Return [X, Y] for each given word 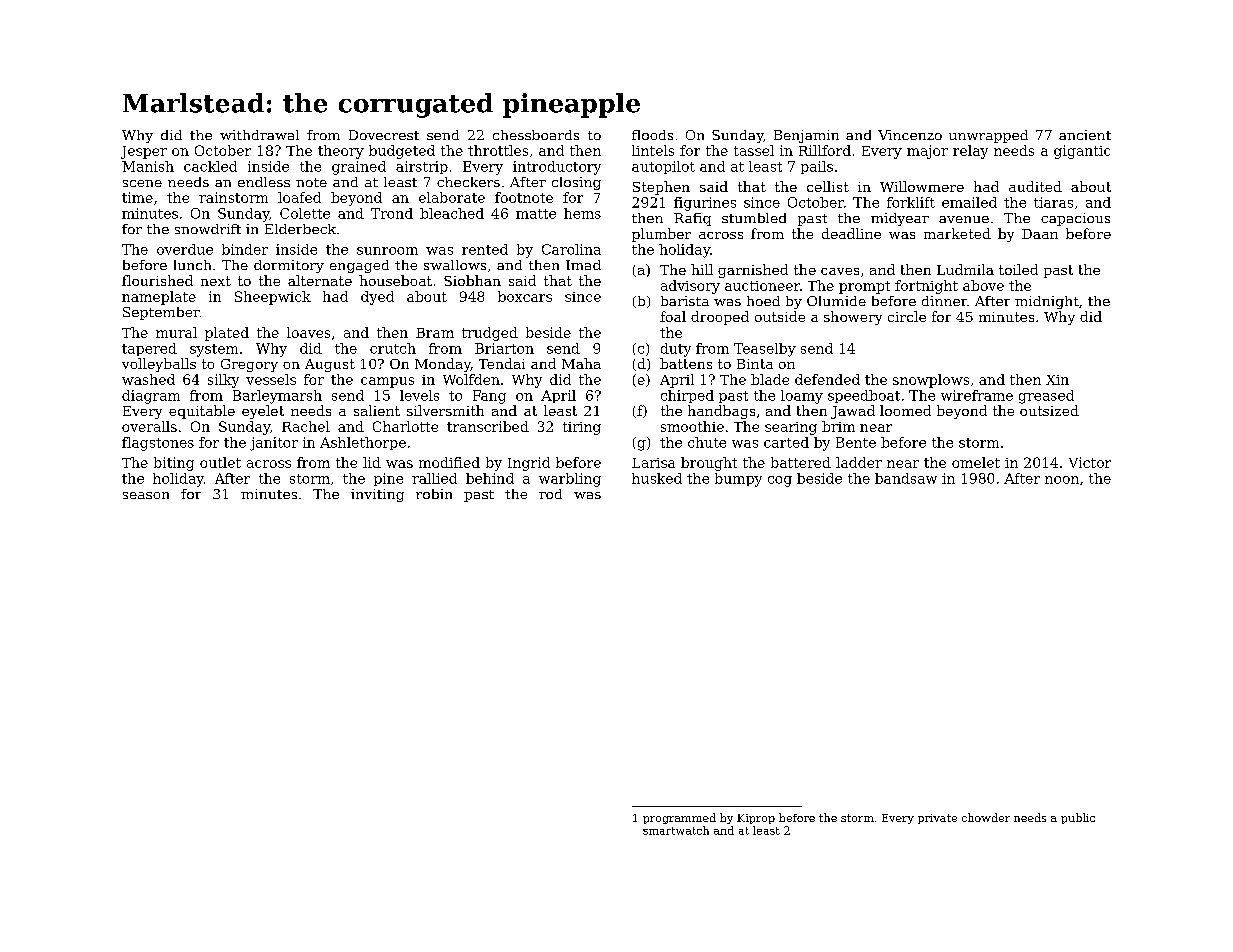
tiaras [1053, 202]
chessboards [536, 135]
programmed [679, 818]
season [146, 495]
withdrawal [259, 135]
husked [657, 478]
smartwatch [676, 830]
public [1078, 818]
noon [1062, 480]
